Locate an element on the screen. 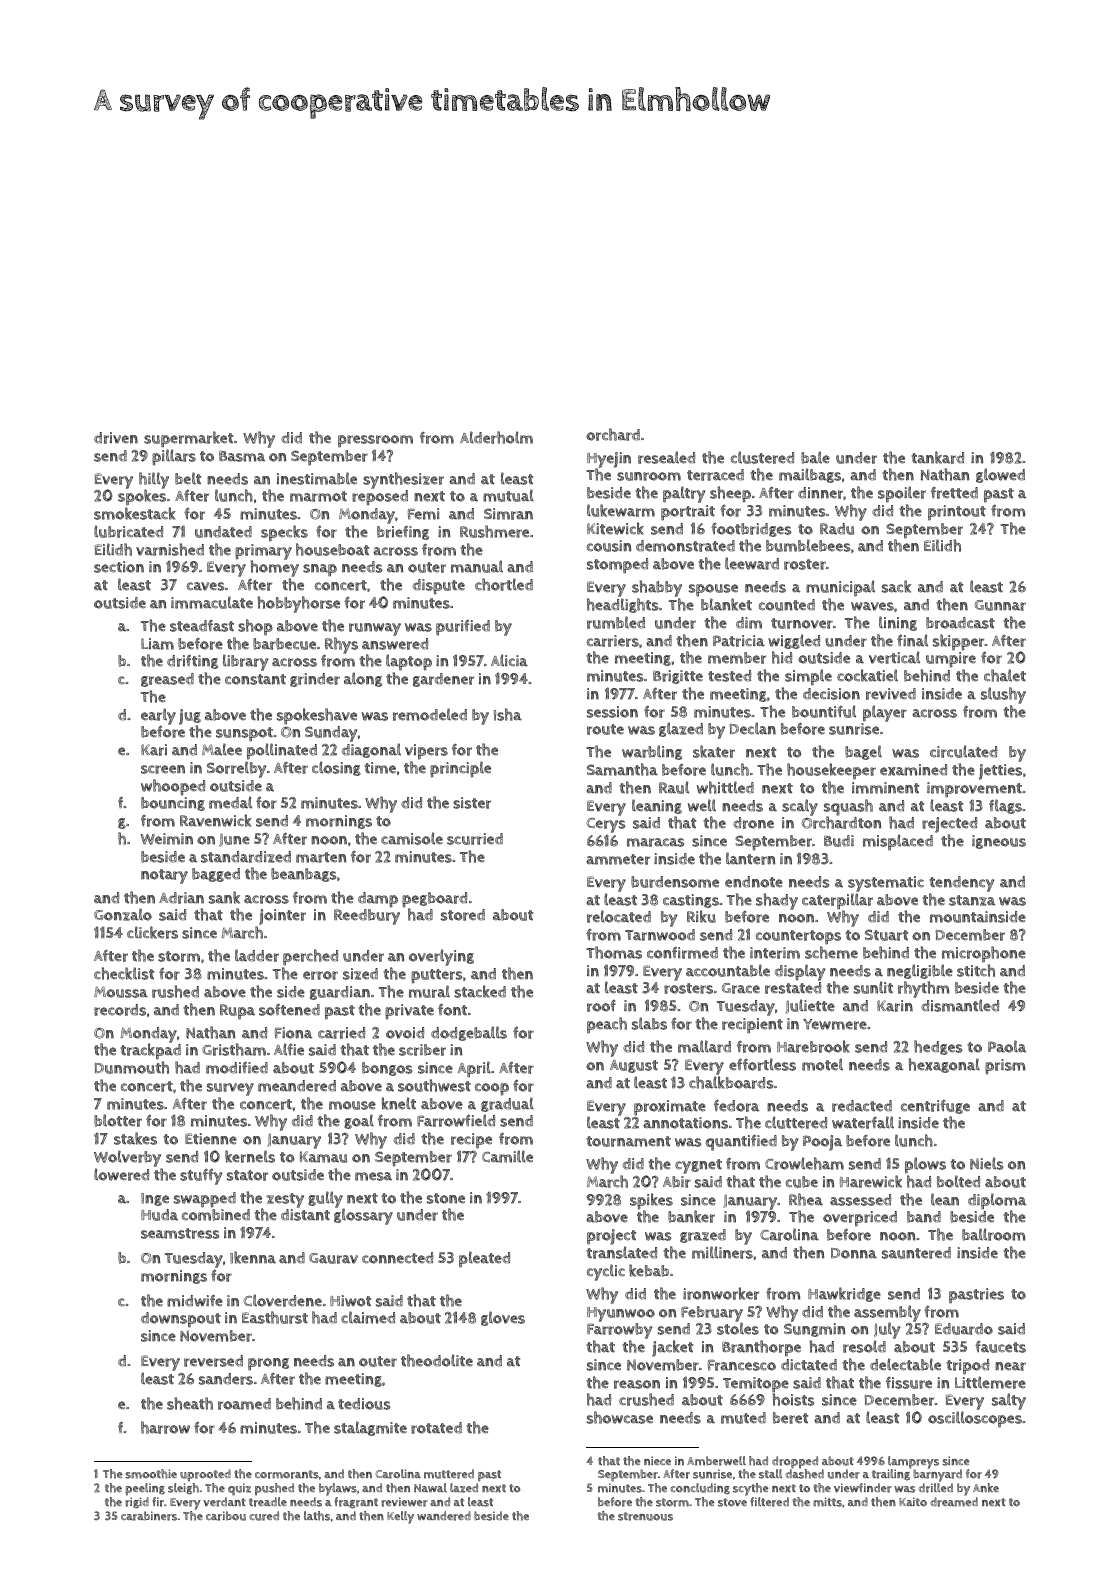 The image size is (1120, 1584). lampreys is located at coordinates (913, 1462).
